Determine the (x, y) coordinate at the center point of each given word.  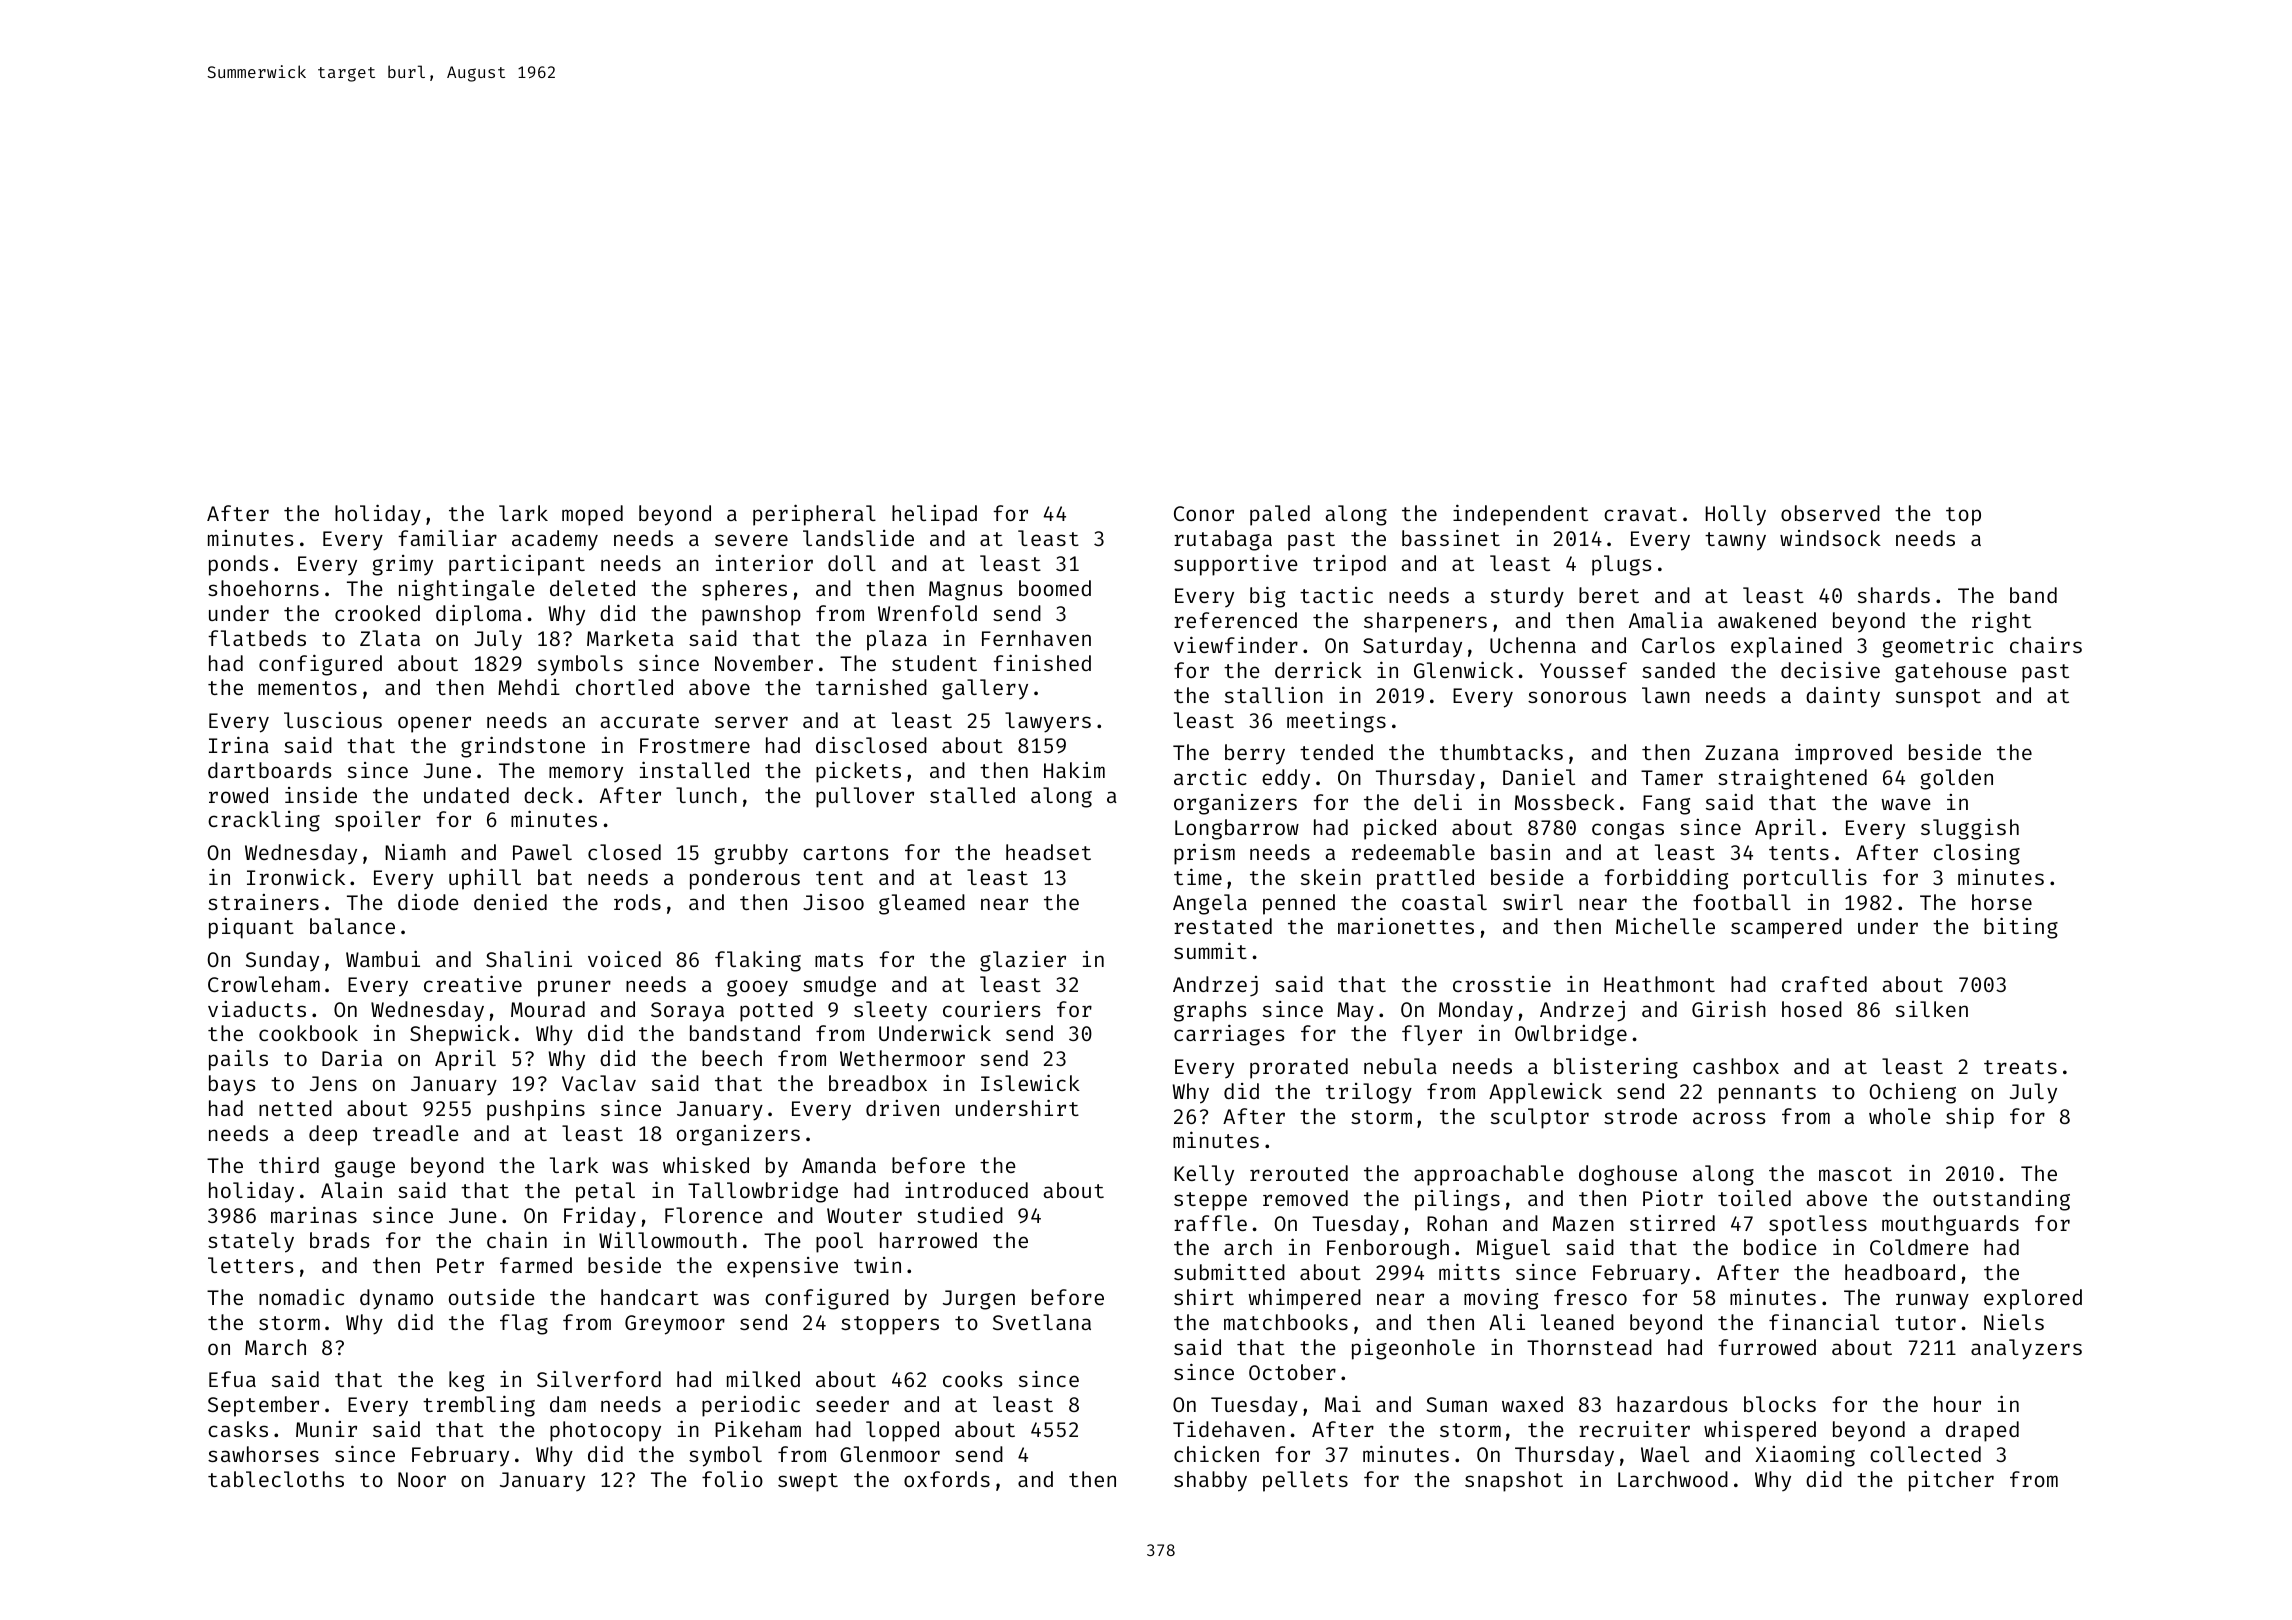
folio (732, 1479)
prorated (1299, 1068)
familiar (447, 537)
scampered (1786, 928)
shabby (1210, 1481)
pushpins (536, 1110)
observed (1830, 513)
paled (1280, 515)
